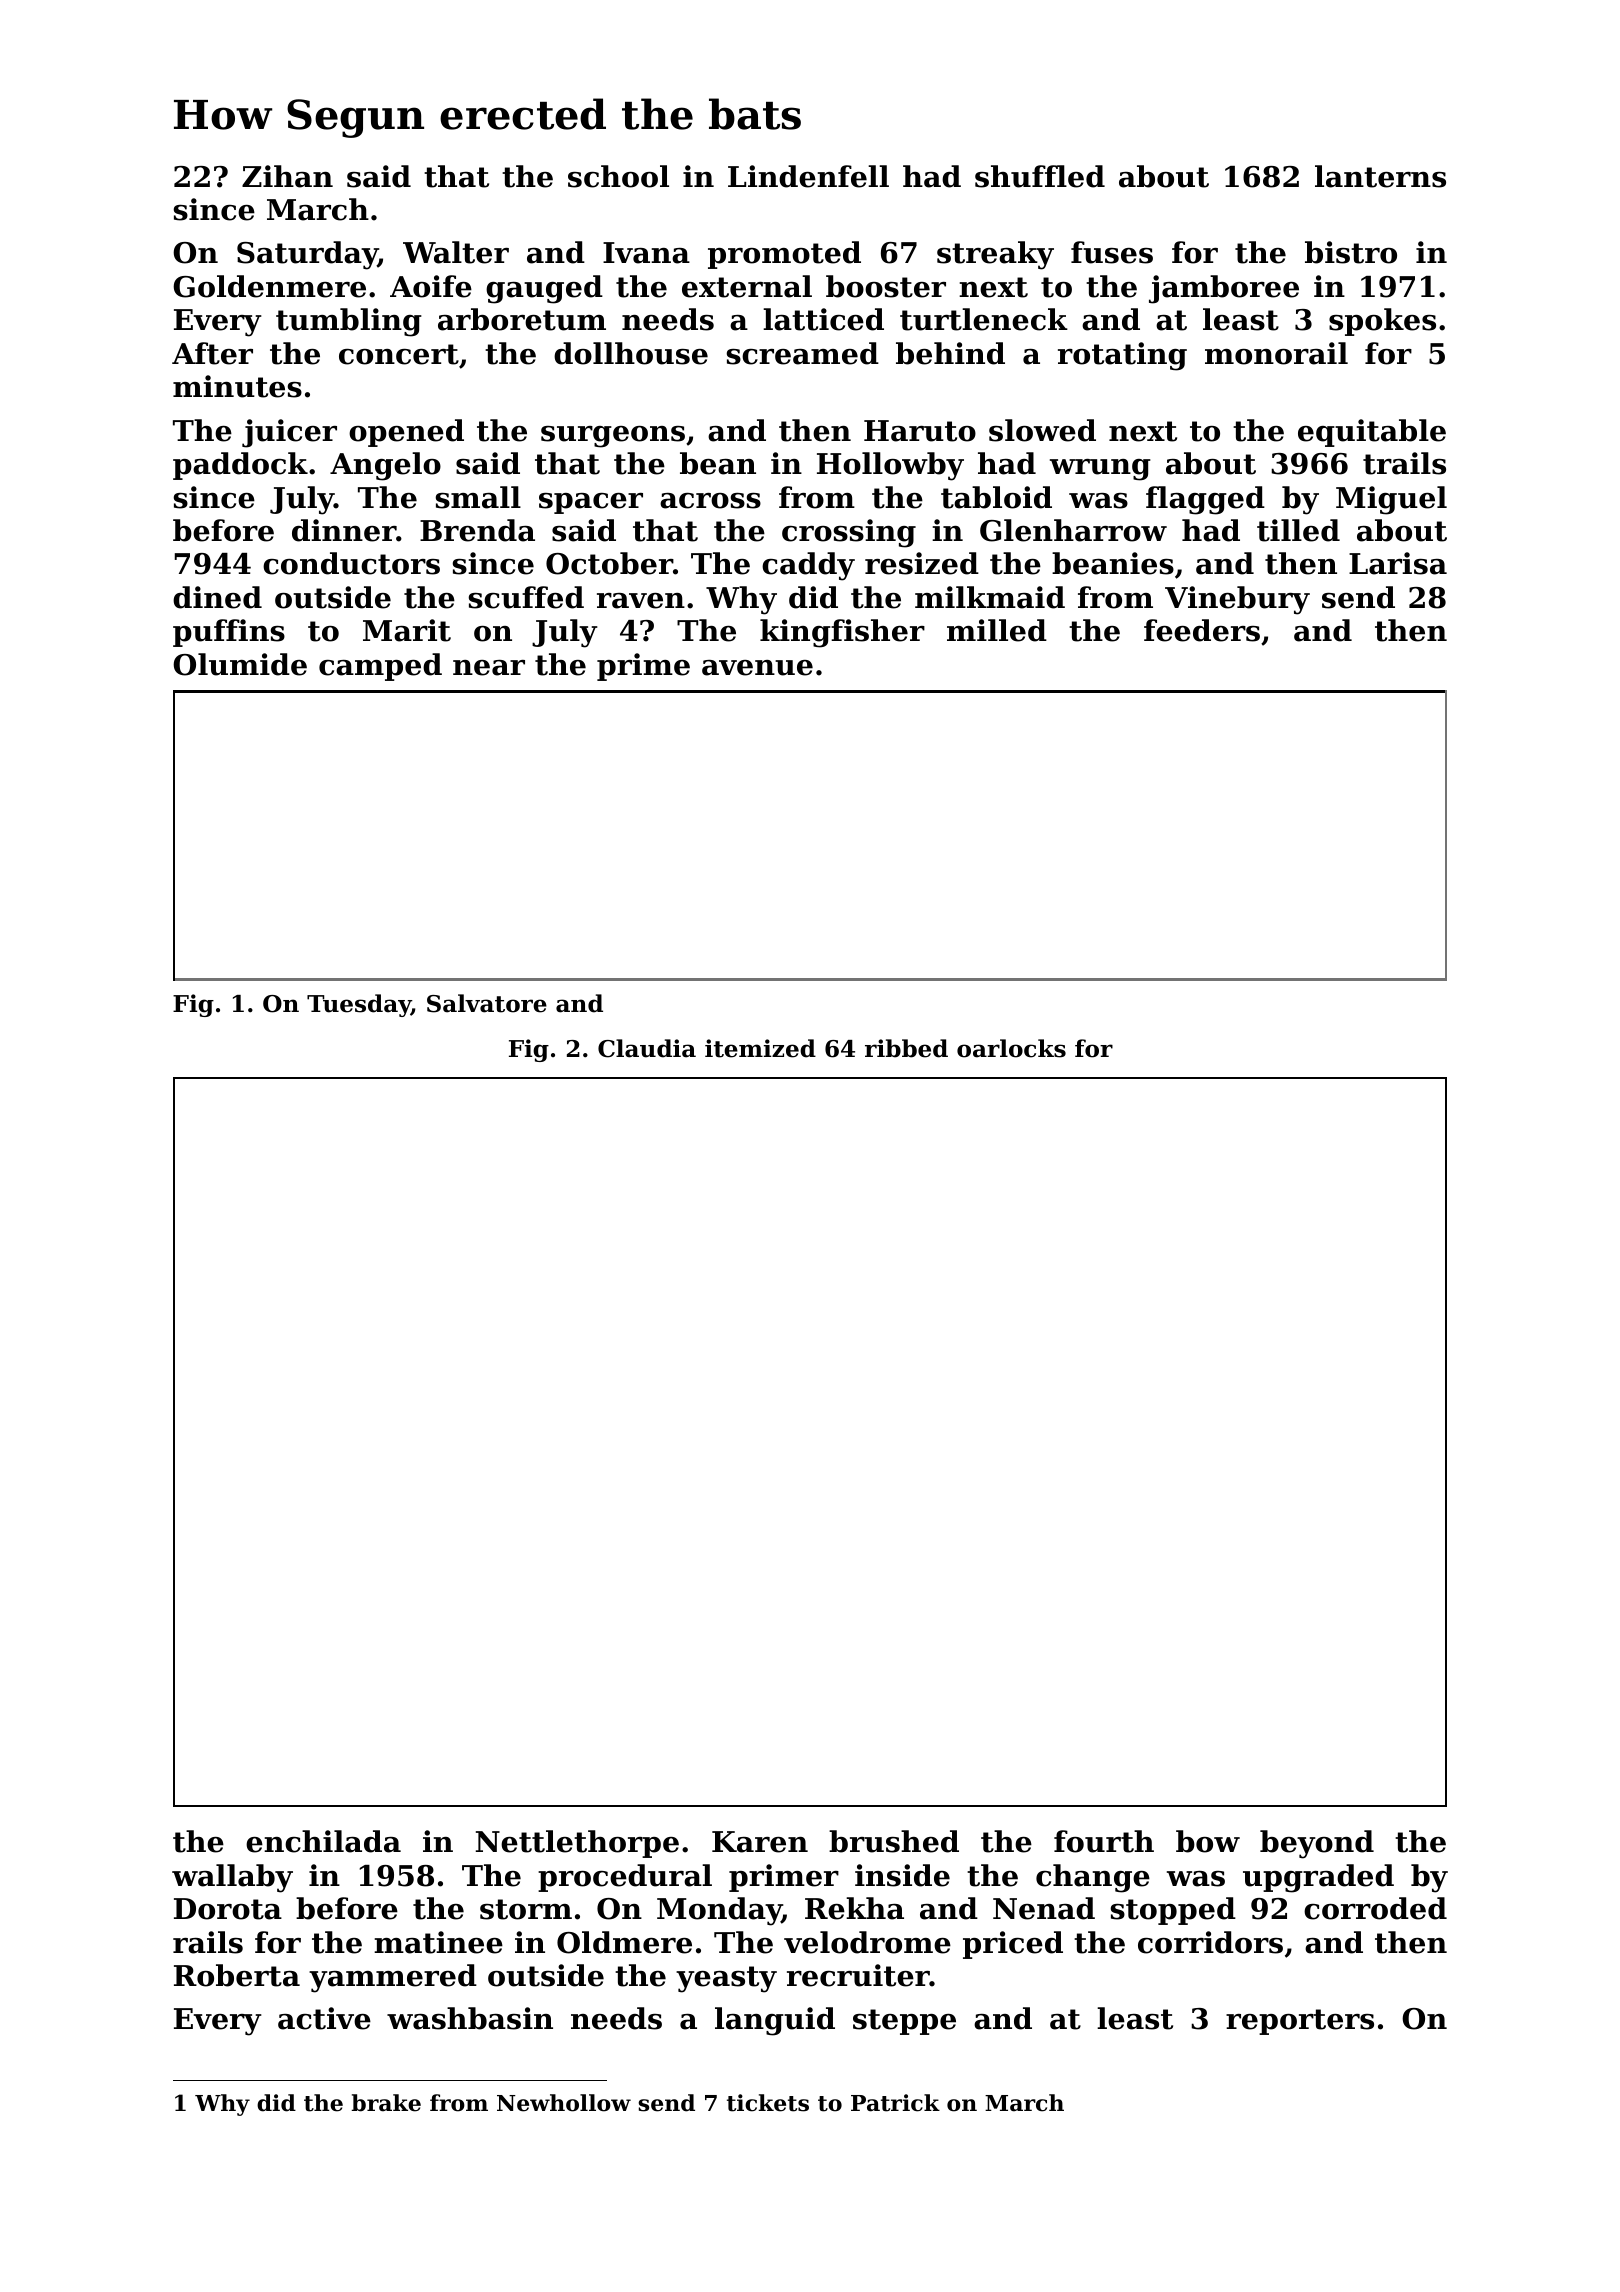  What do you see at coordinates (1104, 1841) in the screenshot?
I see `fourth` at bounding box center [1104, 1841].
